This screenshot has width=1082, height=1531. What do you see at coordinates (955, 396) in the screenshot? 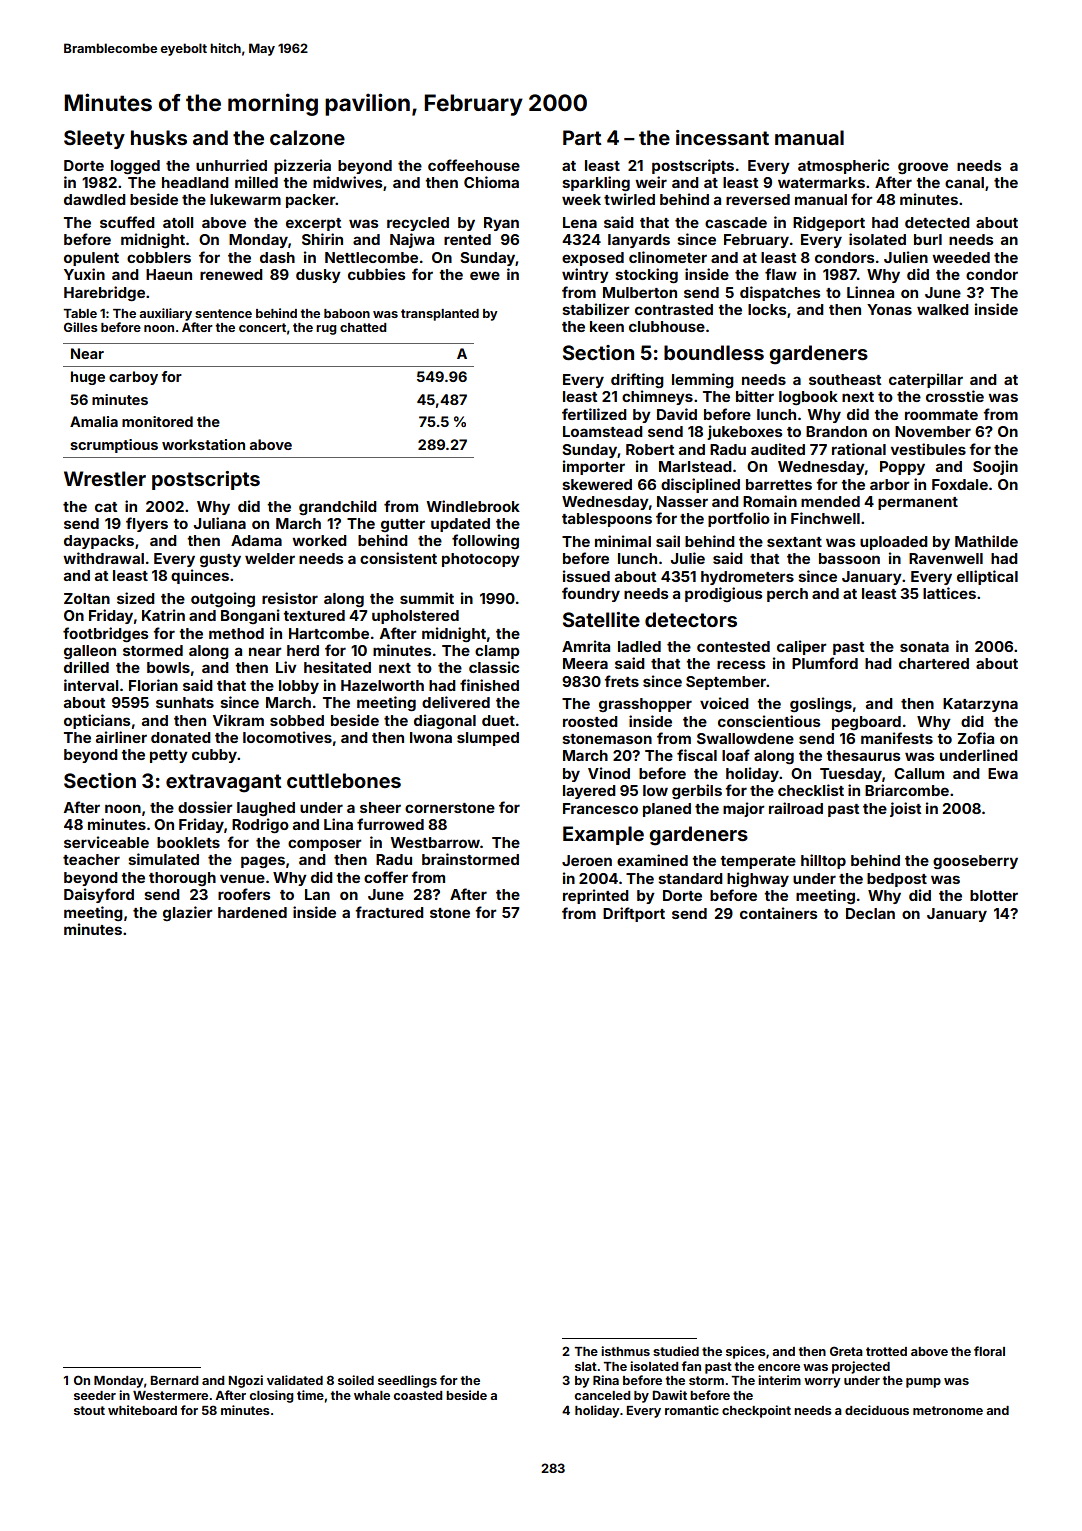
I see `crosstie` at bounding box center [955, 396].
